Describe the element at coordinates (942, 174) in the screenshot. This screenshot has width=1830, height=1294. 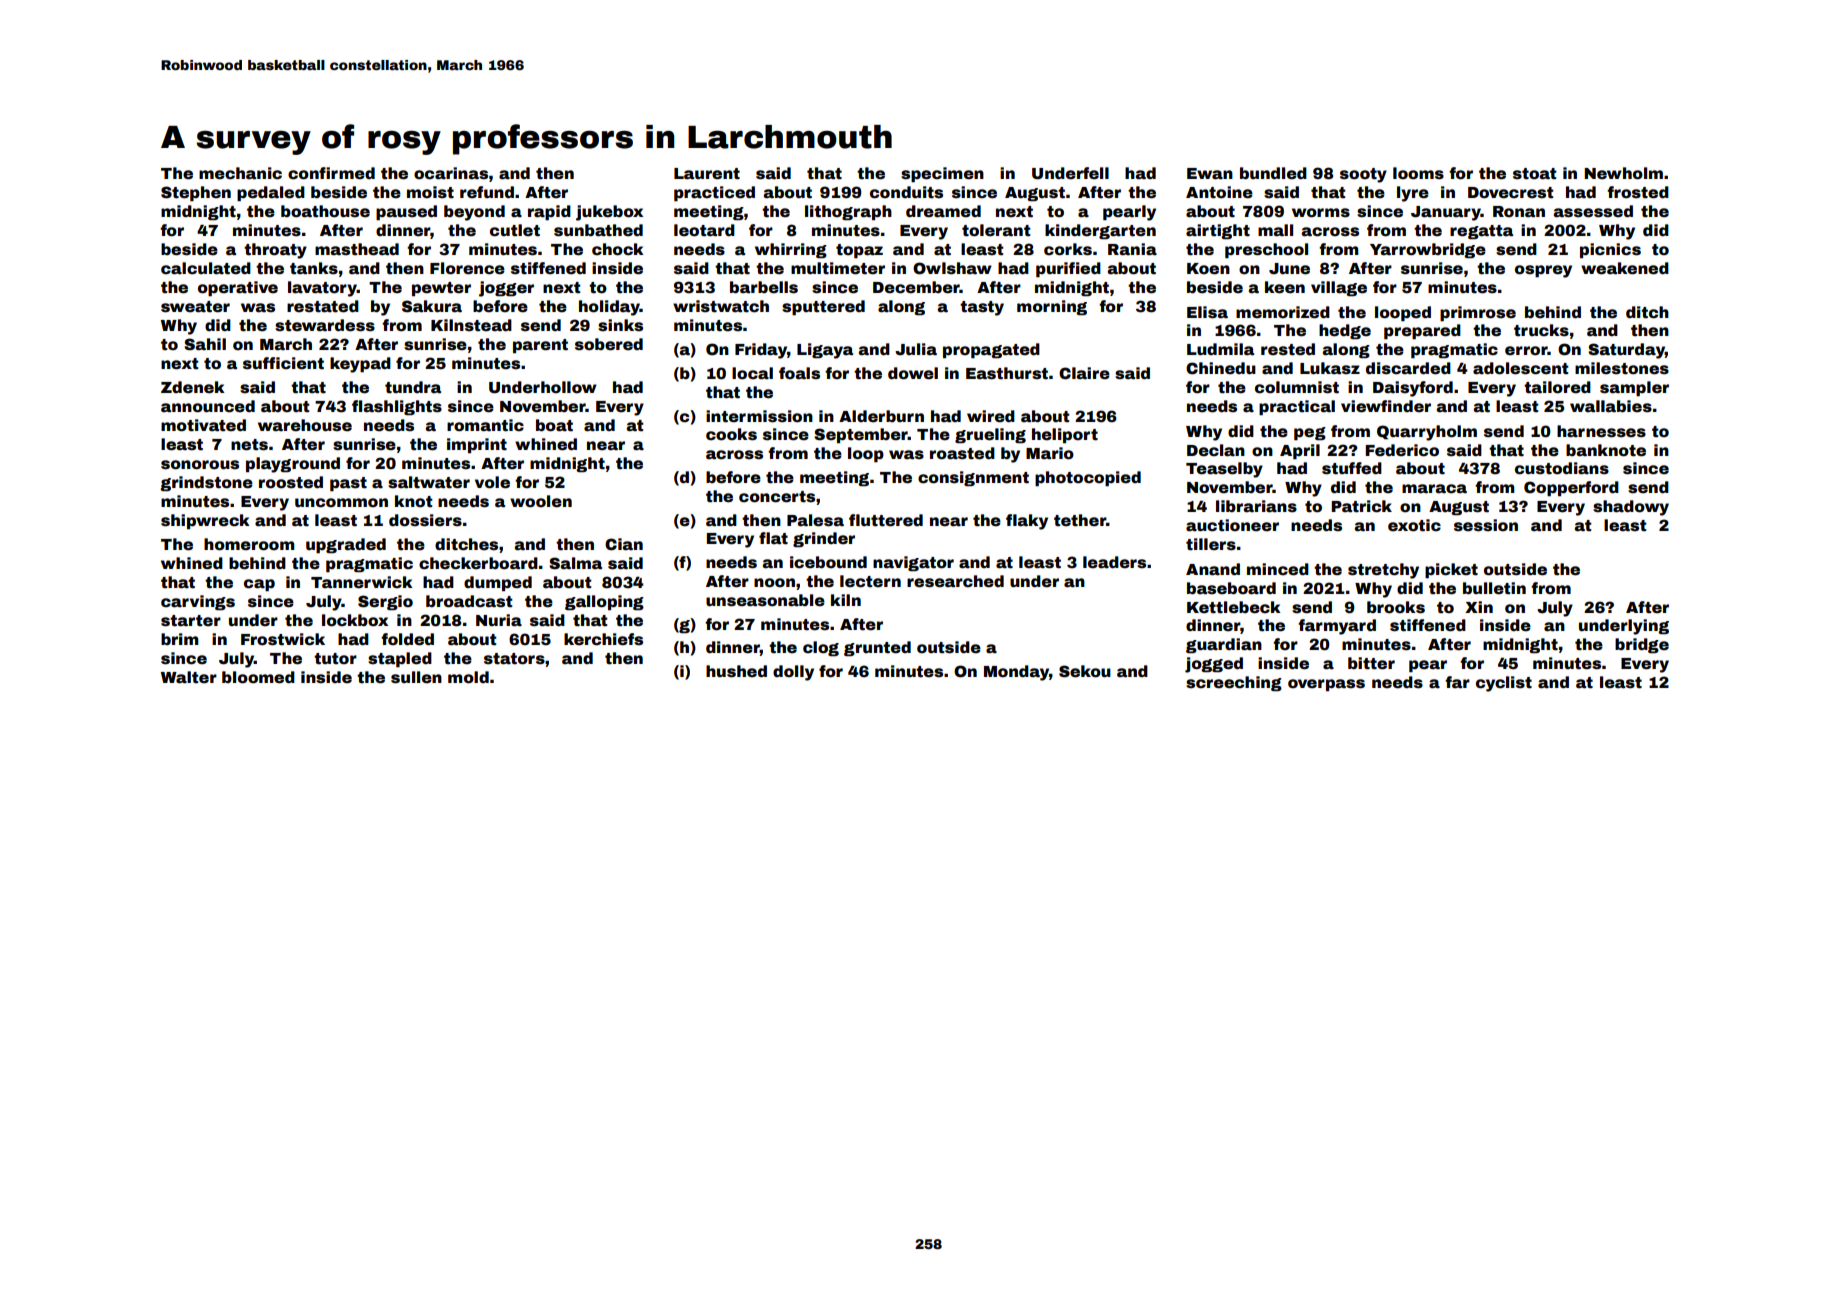
I see `specimen` at that location.
